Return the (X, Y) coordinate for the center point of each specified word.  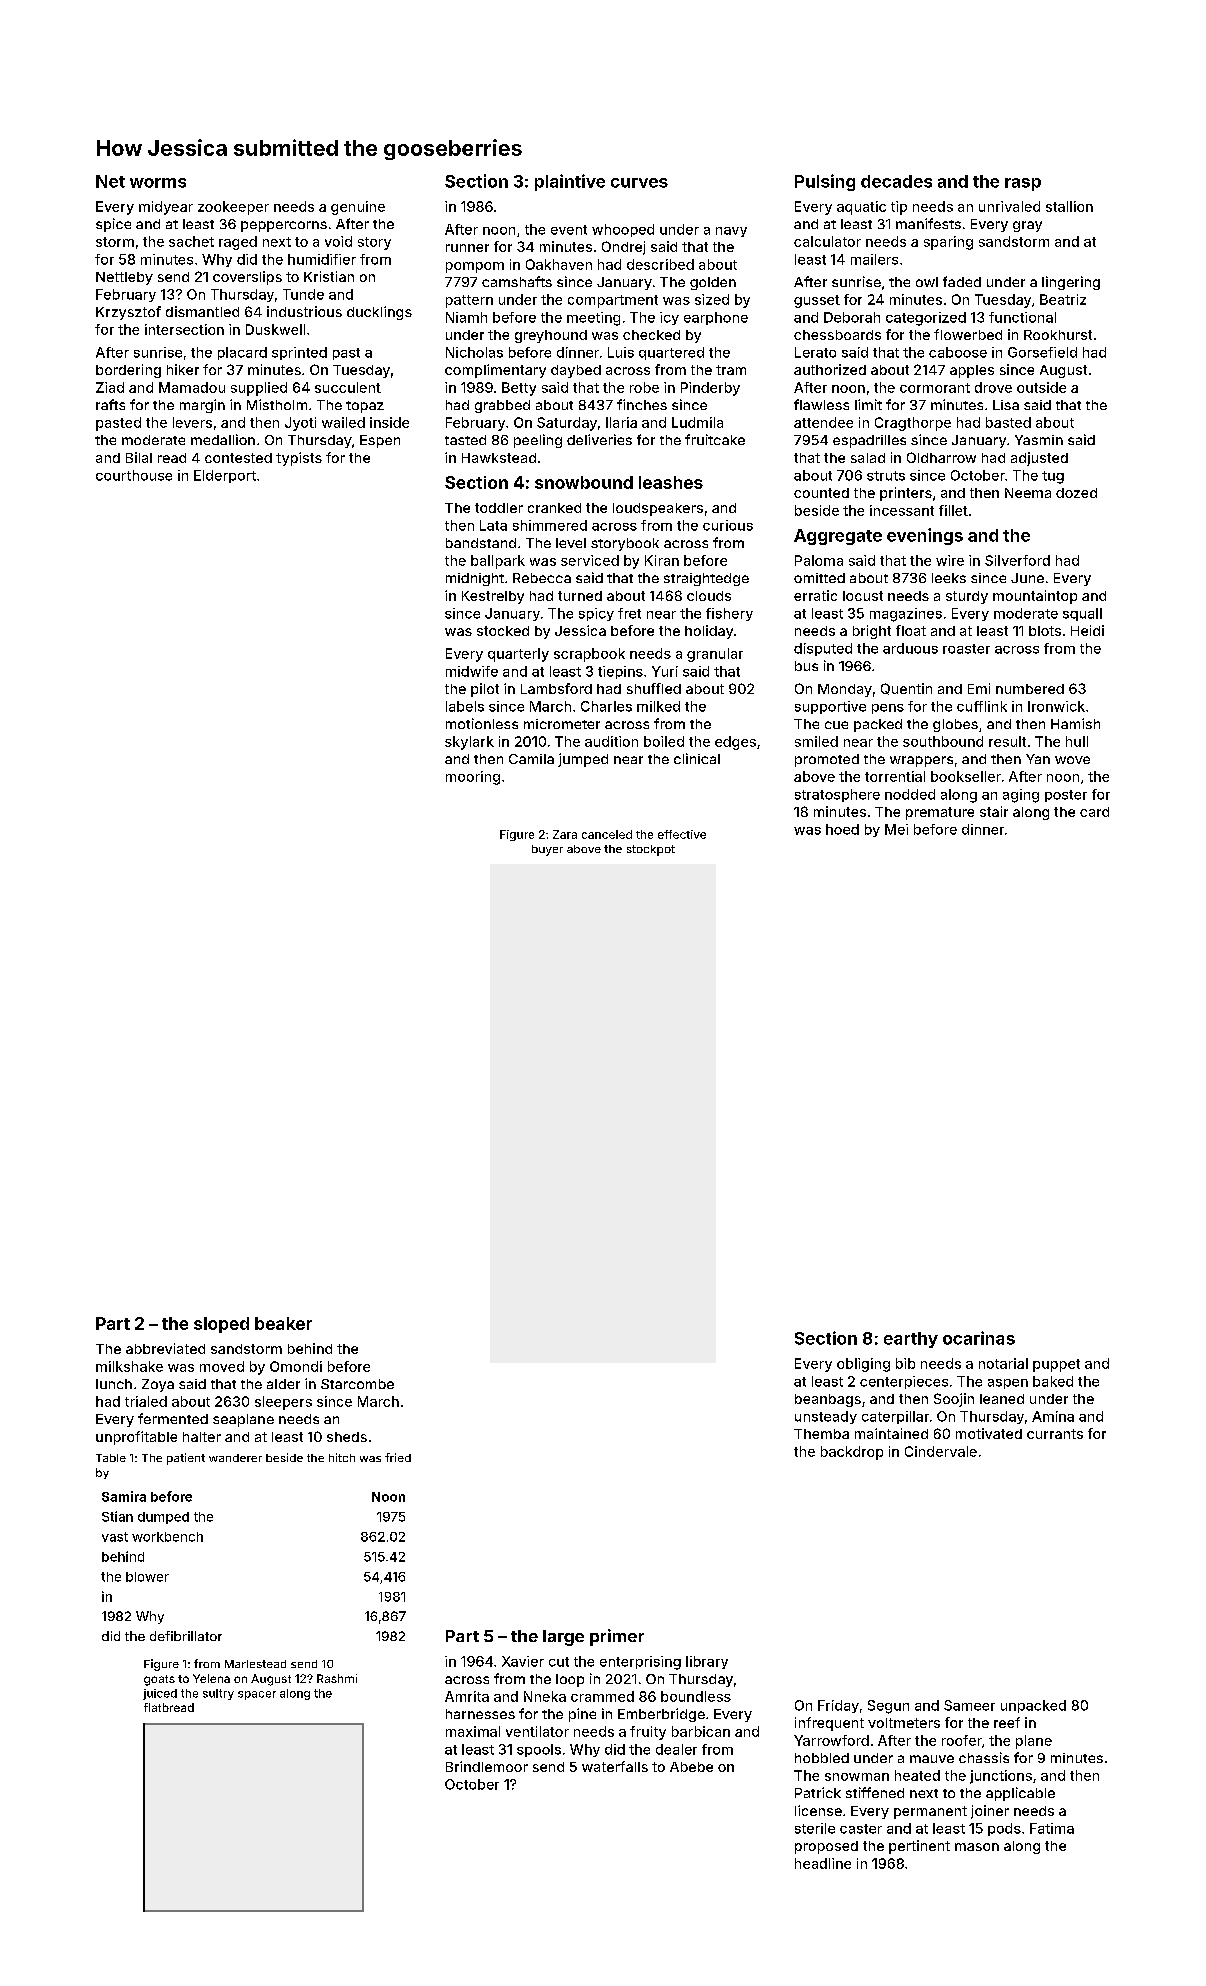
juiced (160, 1694)
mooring (473, 778)
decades (896, 181)
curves (639, 183)
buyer (547, 850)
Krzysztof (128, 313)
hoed (842, 829)
